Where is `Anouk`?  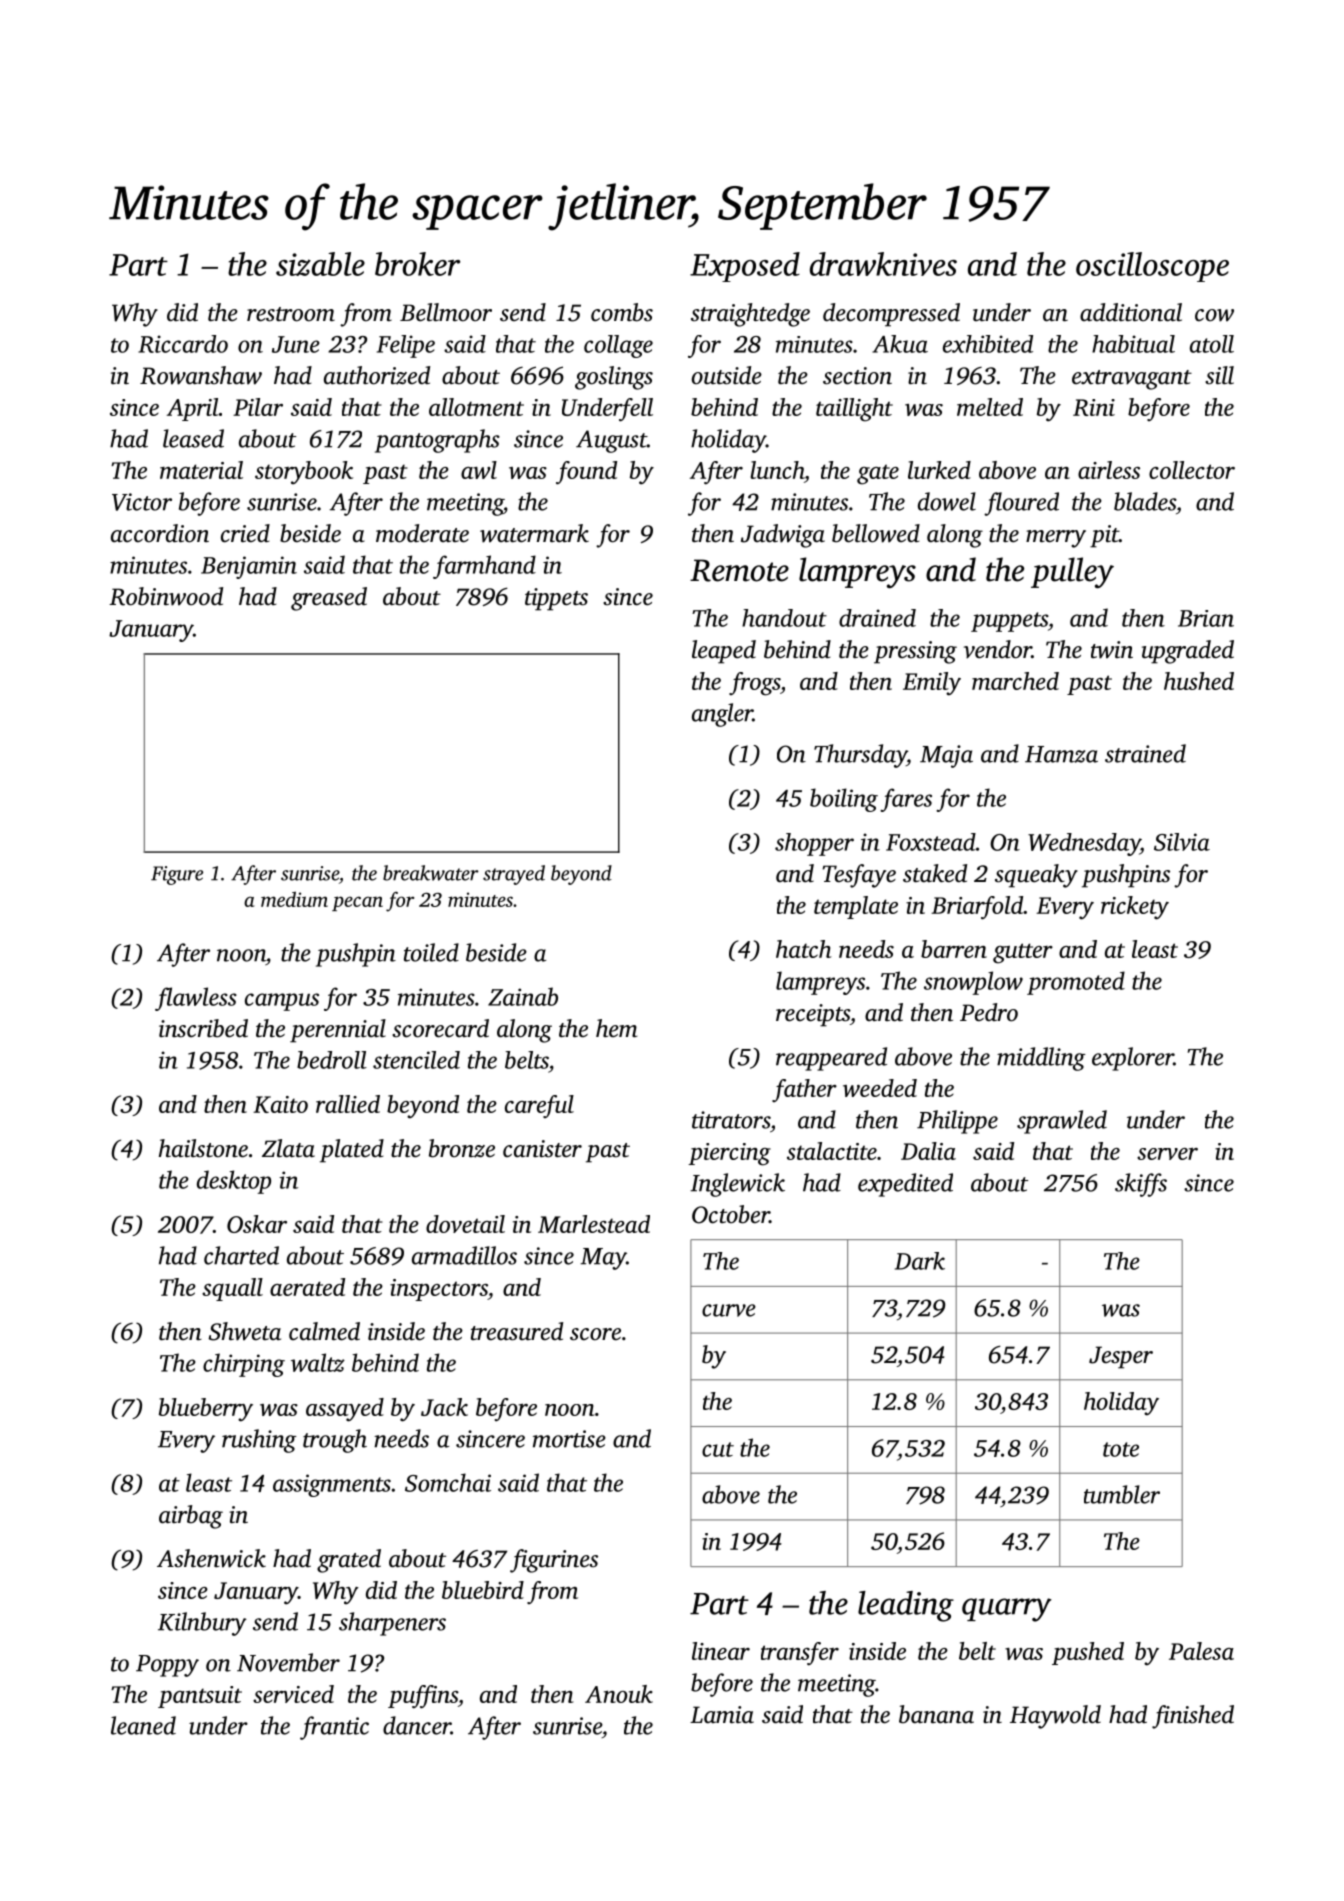 Anouk is located at coordinates (619, 1694).
